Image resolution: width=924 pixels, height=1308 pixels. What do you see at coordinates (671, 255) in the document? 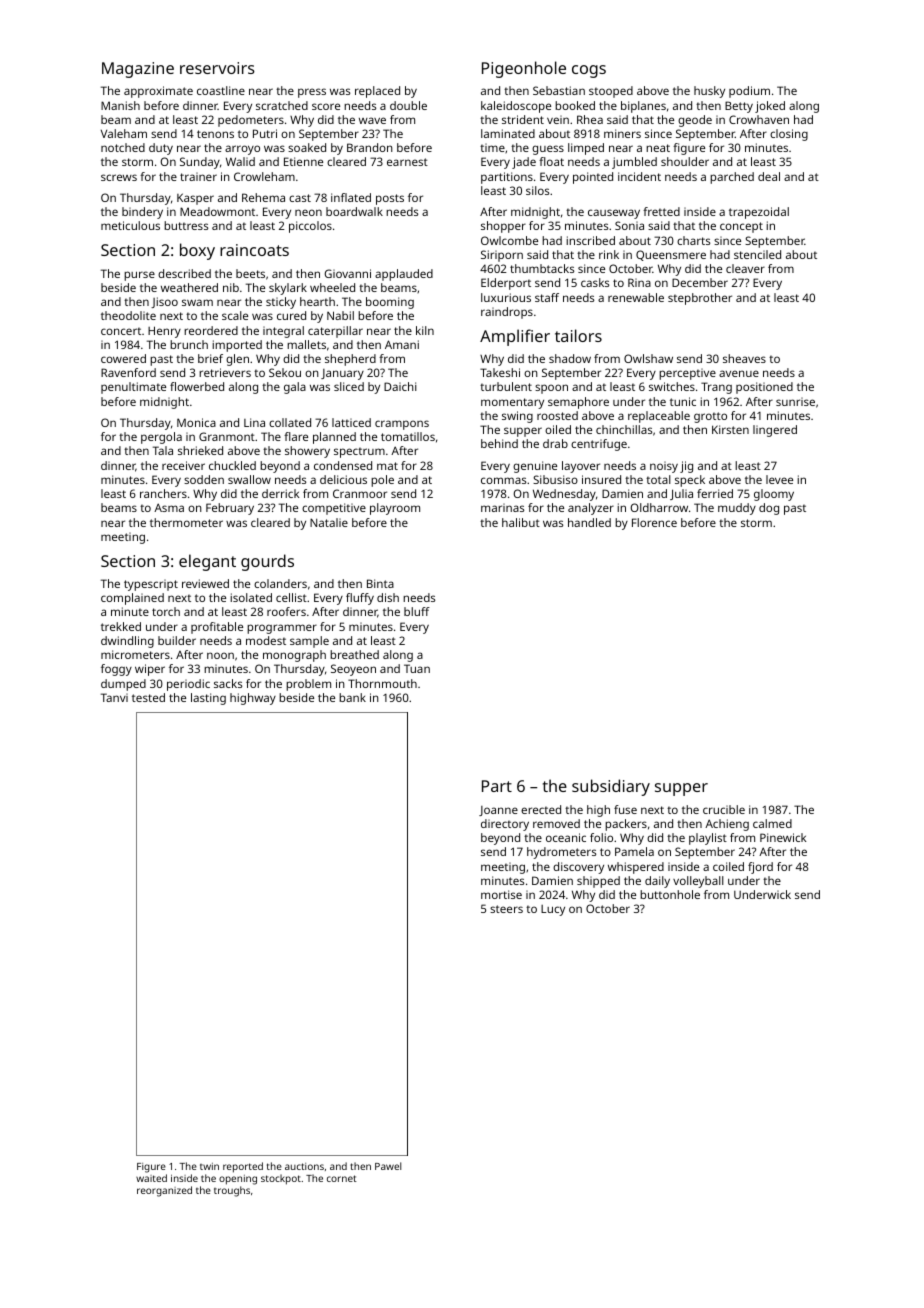
I see `Queensmere` at bounding box center [671, 255].
